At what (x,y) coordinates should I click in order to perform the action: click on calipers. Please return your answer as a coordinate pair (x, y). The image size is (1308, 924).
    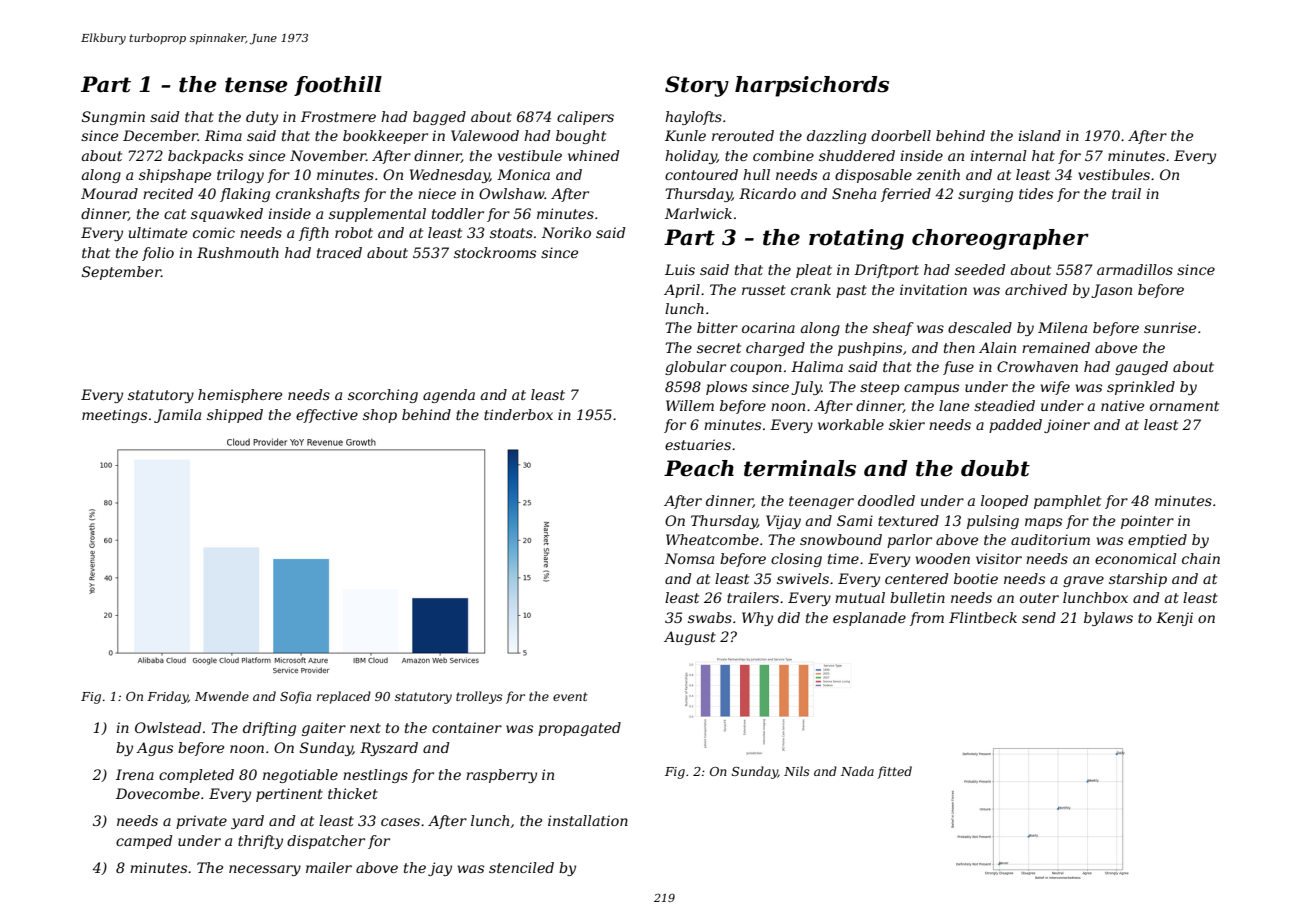
    Looking at the image, I should click on (585, 118).
